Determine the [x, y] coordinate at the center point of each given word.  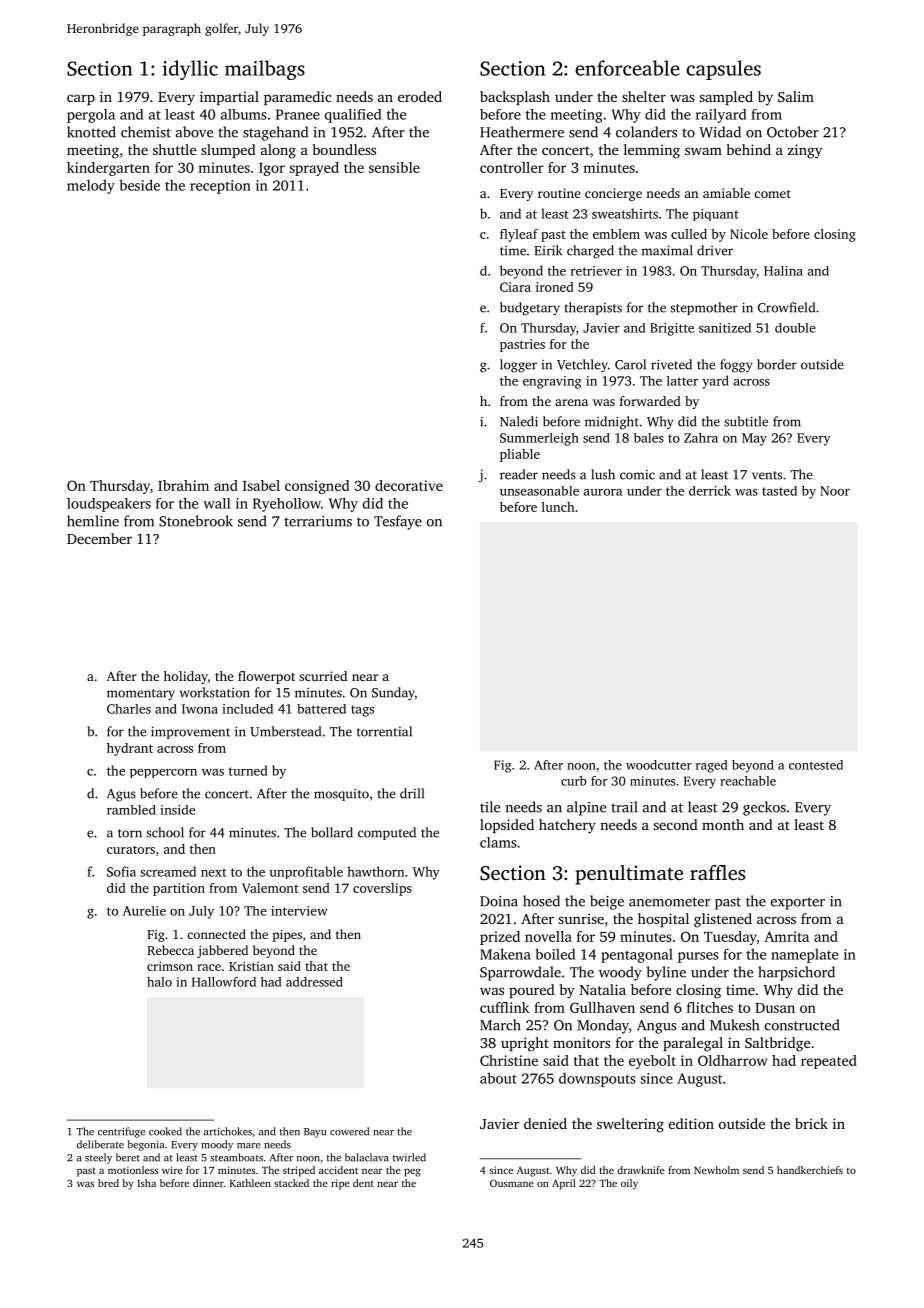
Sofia [121, 871]
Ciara [515, 287]
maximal [667, 250]
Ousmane [512, 1183]
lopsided [507, 826]
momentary [141, 695]
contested [816, 765]
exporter [798, 903]
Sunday [393, 694]
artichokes [228, 1131]
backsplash [515, 98]
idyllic [190, 70]
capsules [723, 70]
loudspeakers [109, 505]
